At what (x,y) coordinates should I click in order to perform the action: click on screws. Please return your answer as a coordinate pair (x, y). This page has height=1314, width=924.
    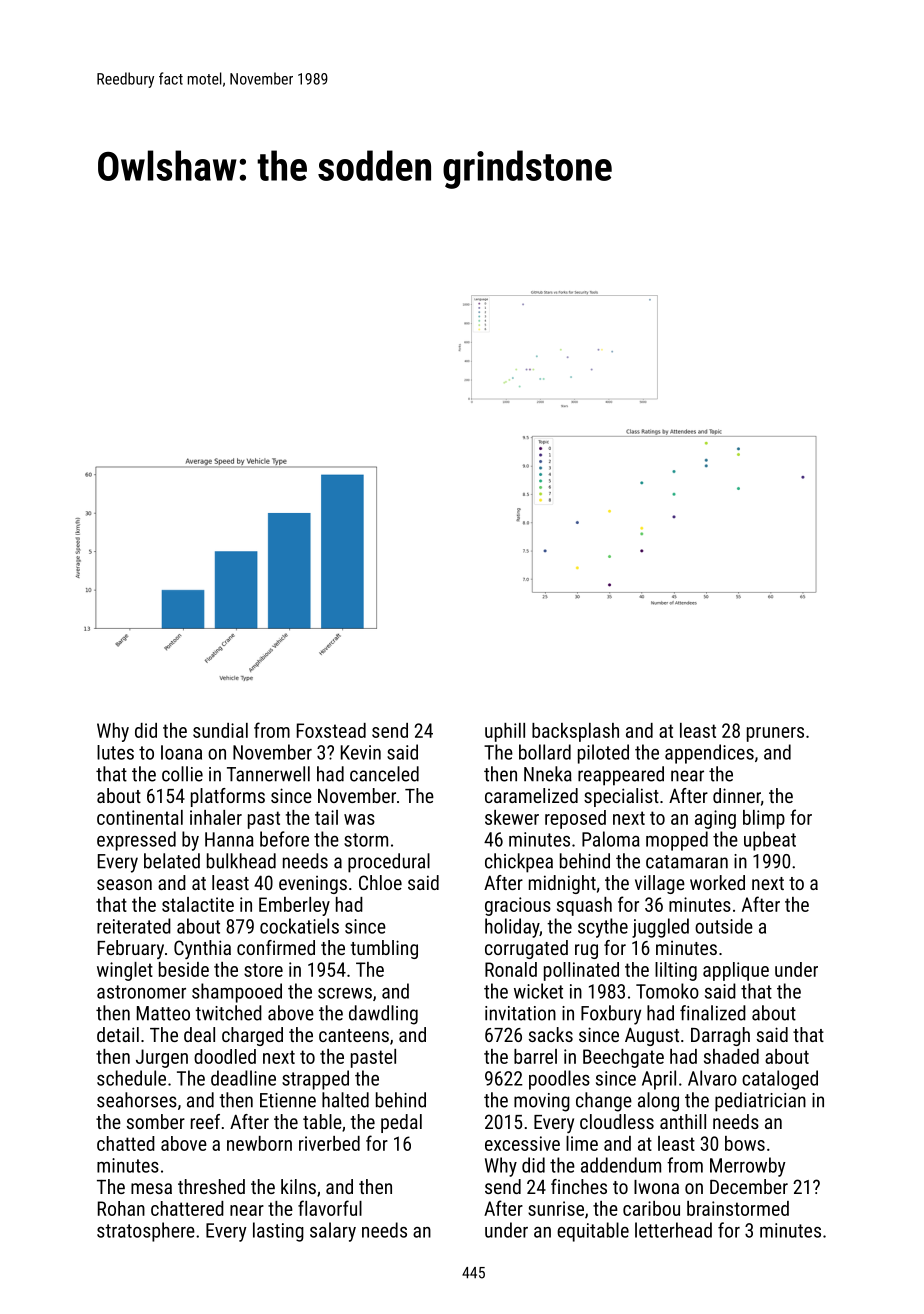
    Looking at the image, I should click on (345, 993).
